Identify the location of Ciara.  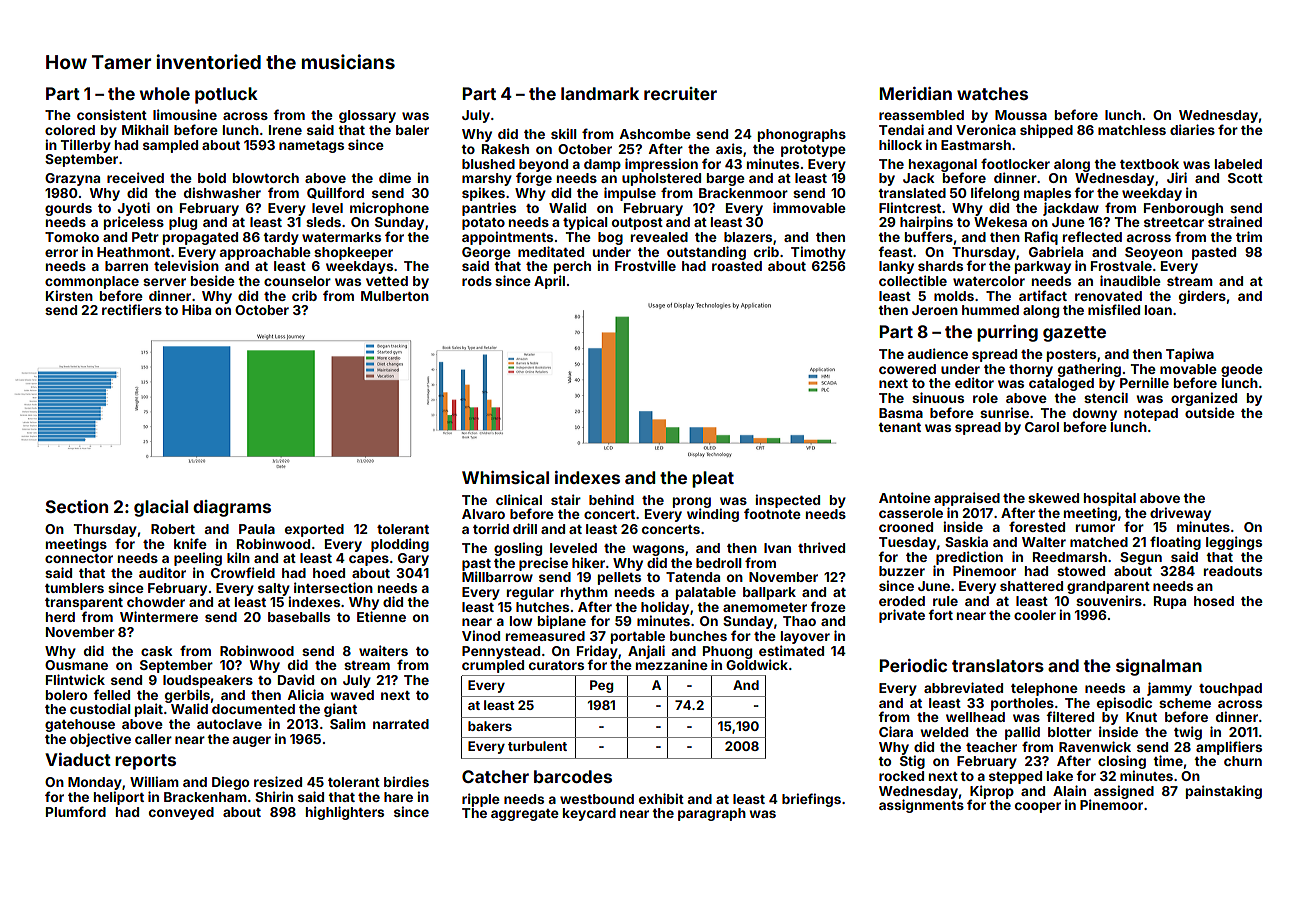
(896, 731).
